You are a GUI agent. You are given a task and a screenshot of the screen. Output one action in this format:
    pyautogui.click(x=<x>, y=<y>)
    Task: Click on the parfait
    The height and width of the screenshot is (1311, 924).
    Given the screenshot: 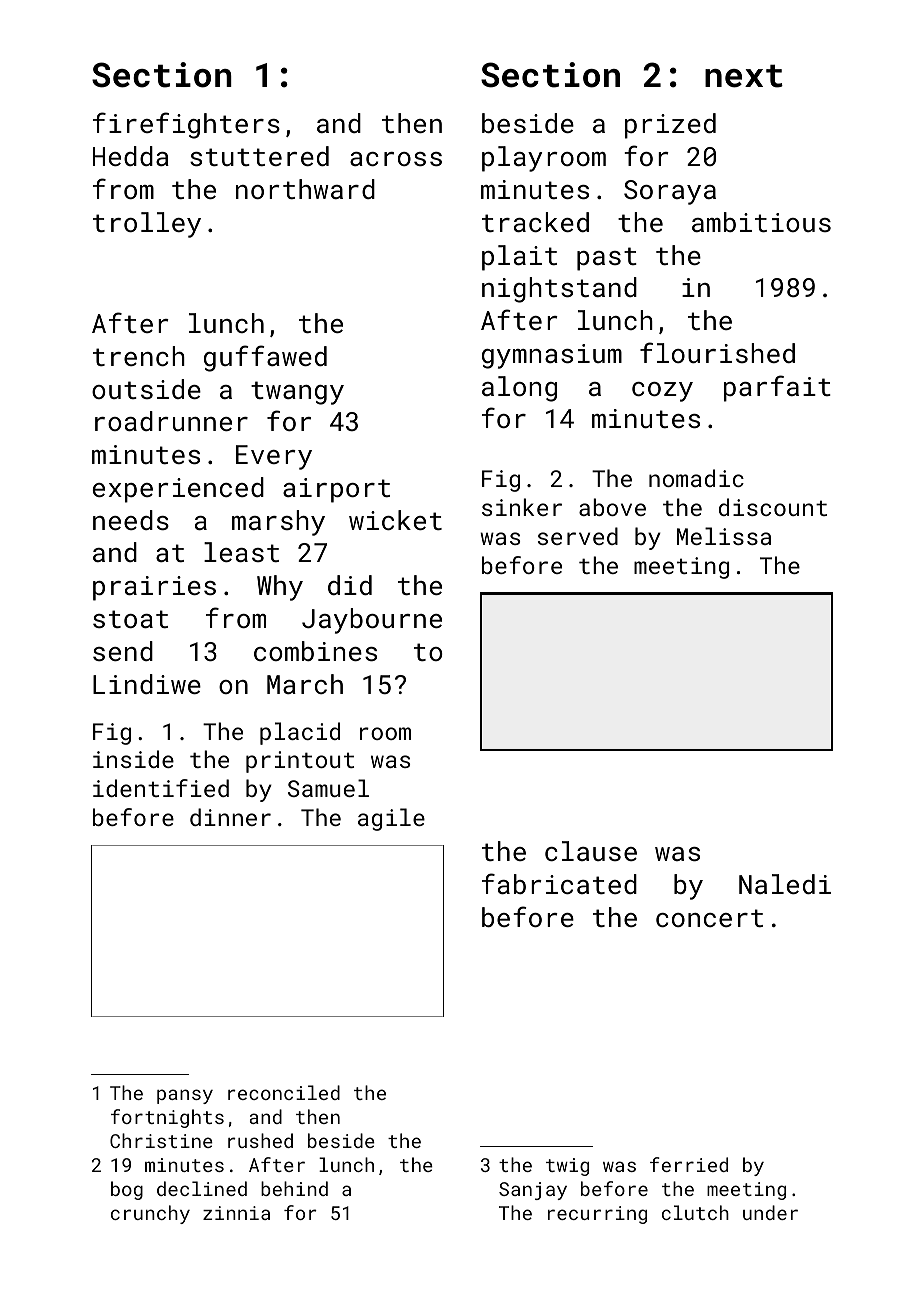 What is the action you would take?
    pyautogui.click(x=777, y=388)
